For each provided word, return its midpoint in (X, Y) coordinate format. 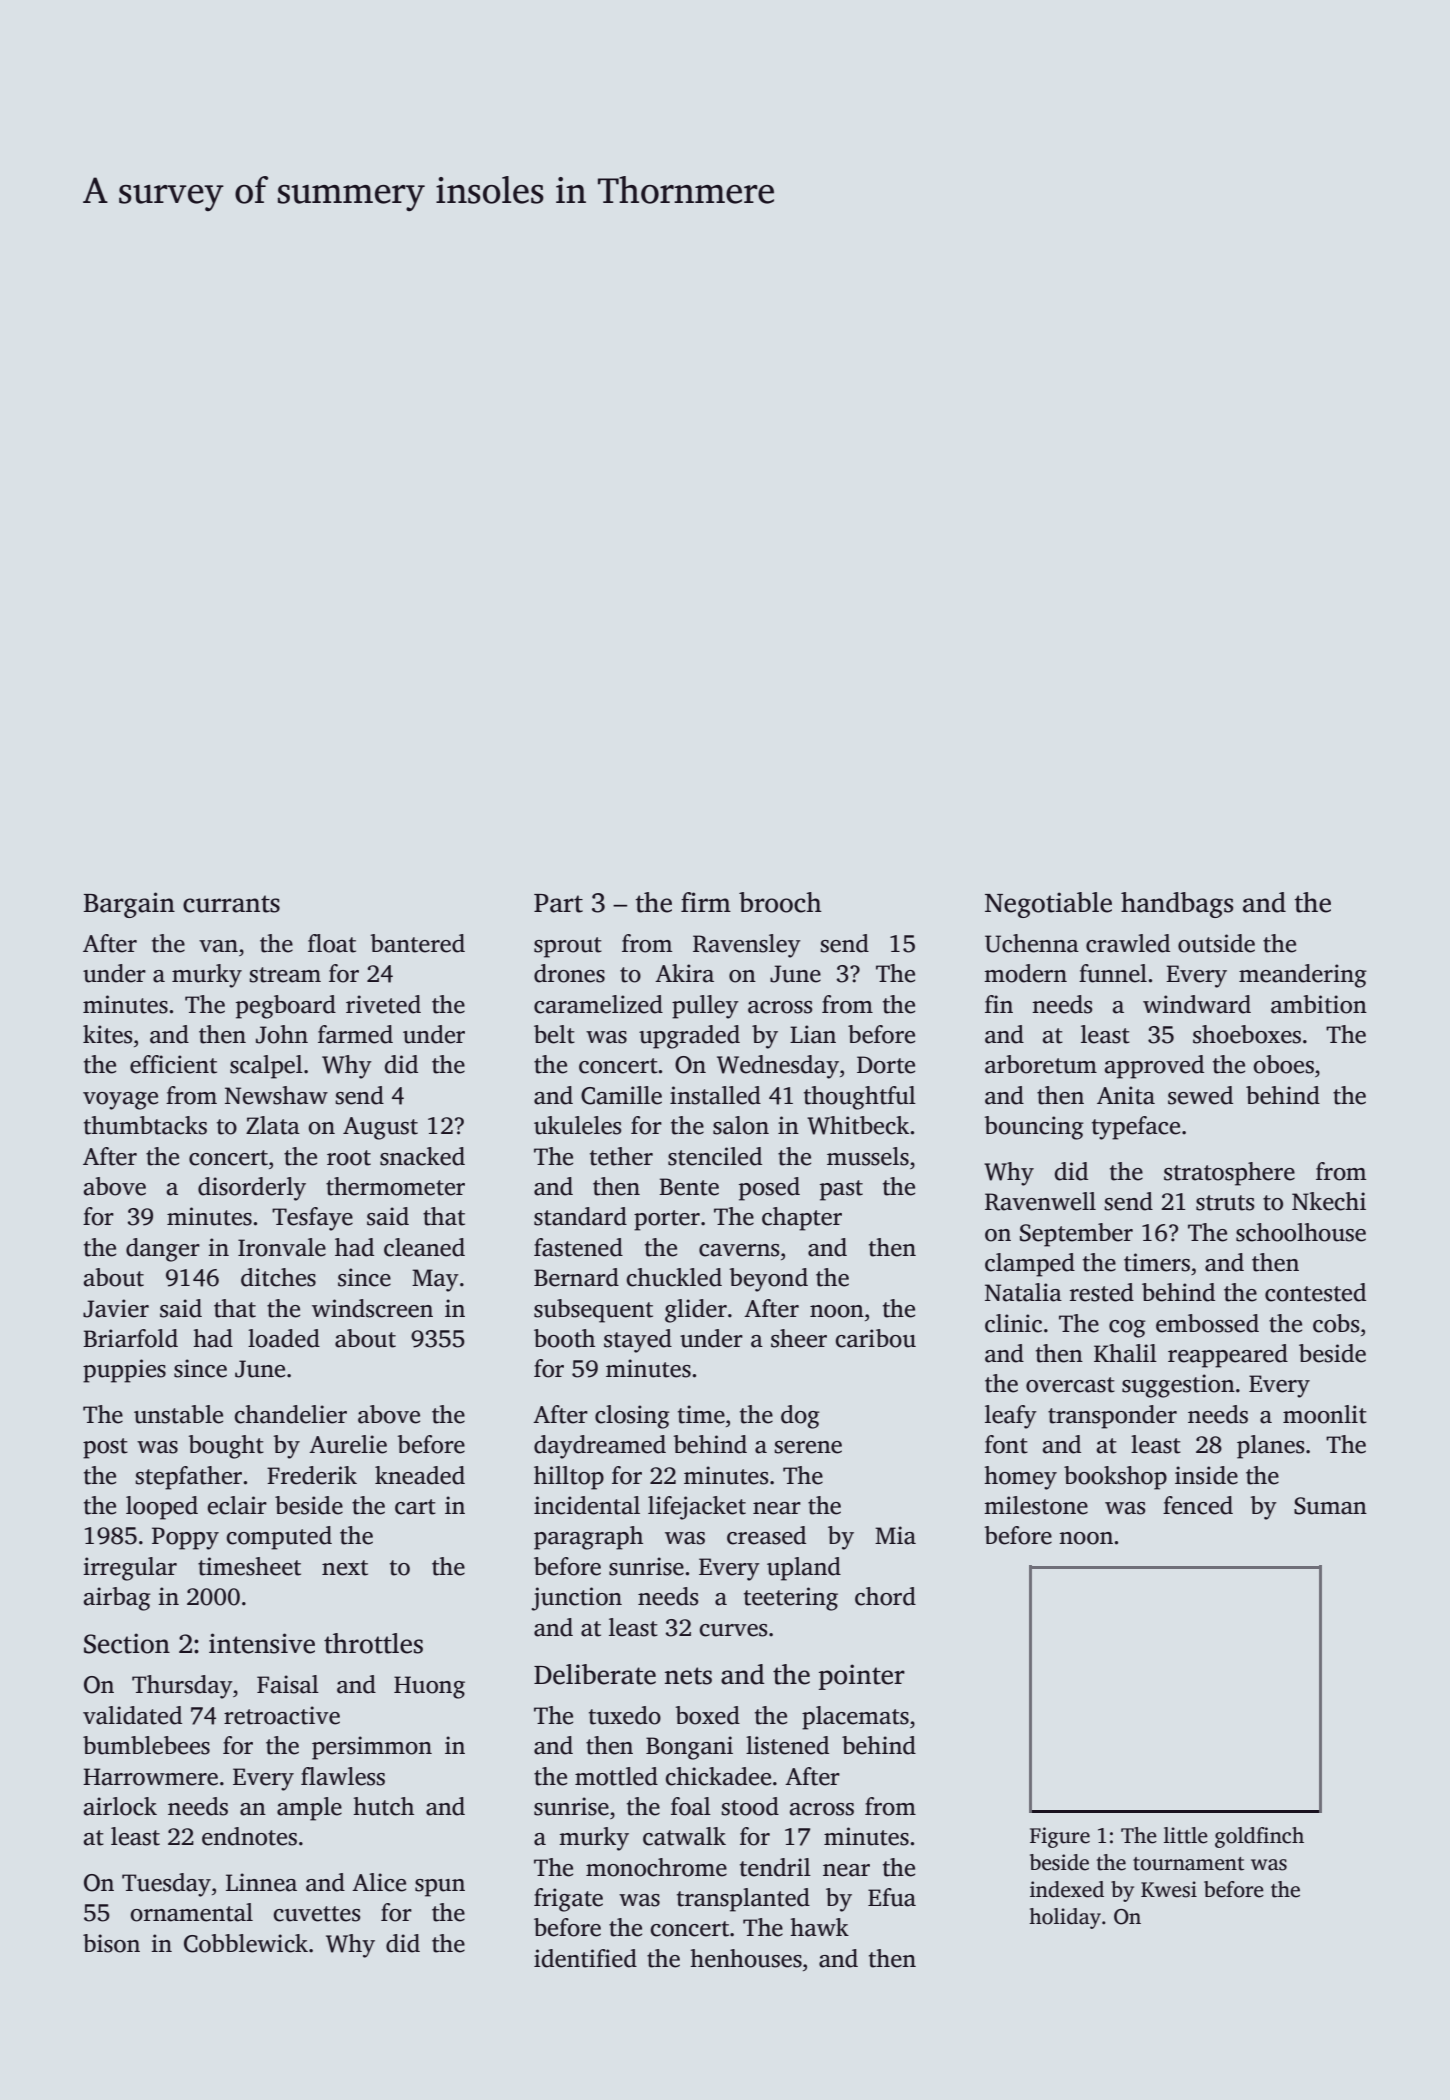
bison (111, 1943)
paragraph (588, 1538)
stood (750, 1806)
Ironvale (282, 1247)
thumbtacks (145, 1125)
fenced (1198, 1505)
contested (1315, 1292)
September (1076, 1235)
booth (564, 1338)
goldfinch (1259, 1837)
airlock (120, 1806)
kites (108, 1034)
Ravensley (747, 946)
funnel (1113, 973)
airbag (117, 1599)
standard (580, 1216)
